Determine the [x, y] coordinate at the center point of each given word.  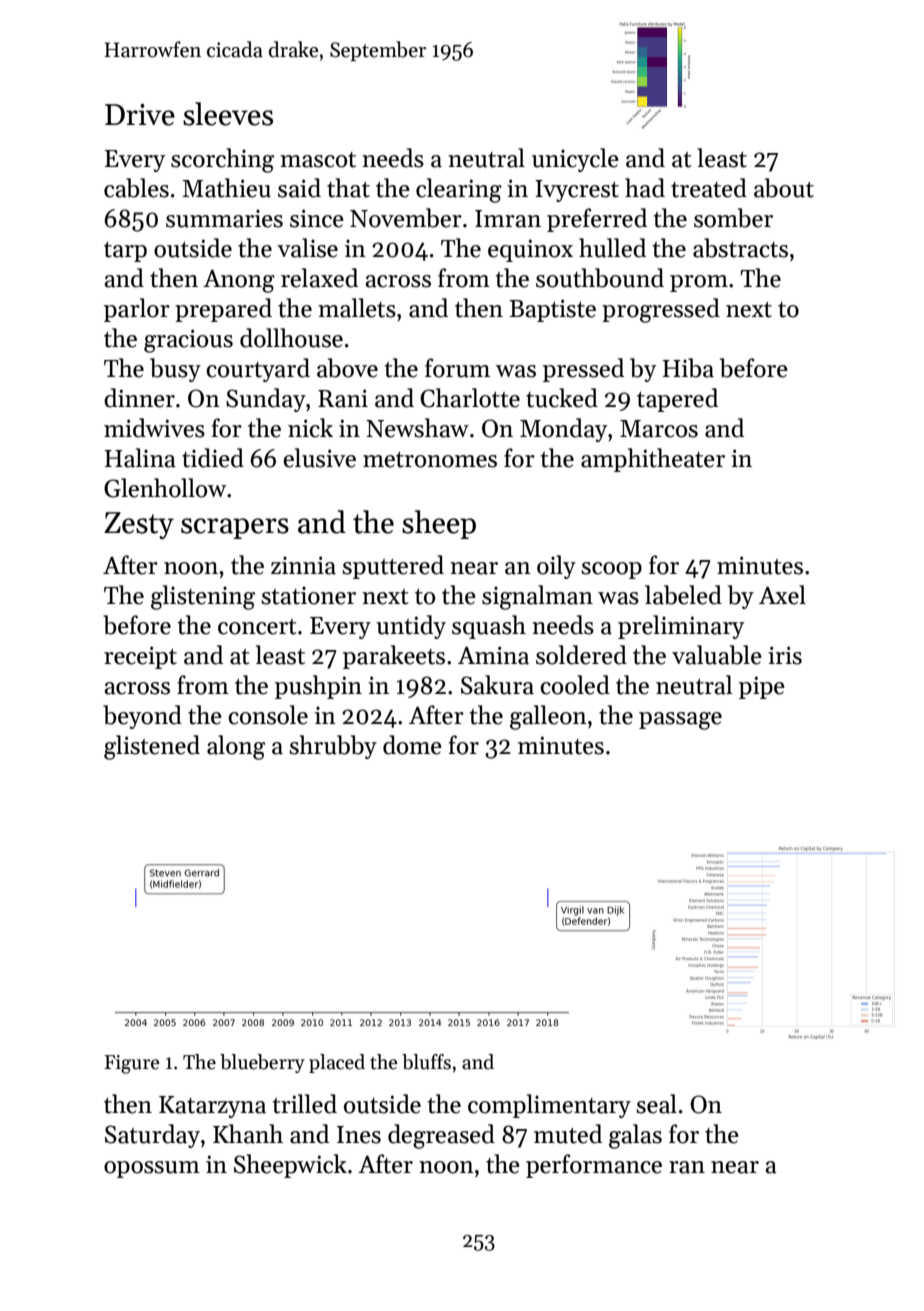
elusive [319, 458]
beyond [142, 717]
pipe [762, 687]
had [645, 188]
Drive [140, 115]
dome [412, 745]
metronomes [430, 460]
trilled [305, 1104]
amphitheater [653, 460]
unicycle [575, 160]
